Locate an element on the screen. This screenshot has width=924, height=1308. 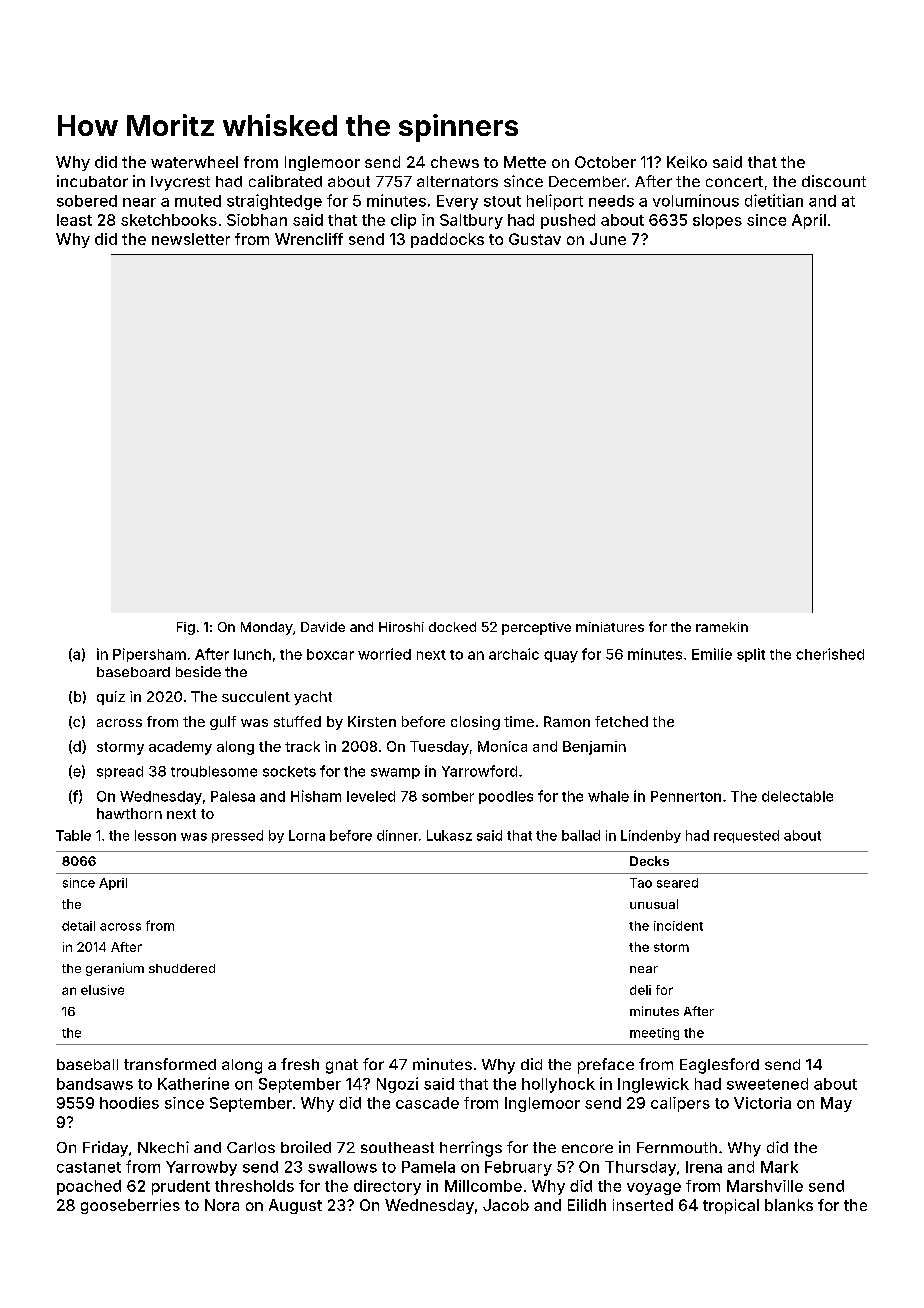
heliport is located at coordinates (555, 202).
